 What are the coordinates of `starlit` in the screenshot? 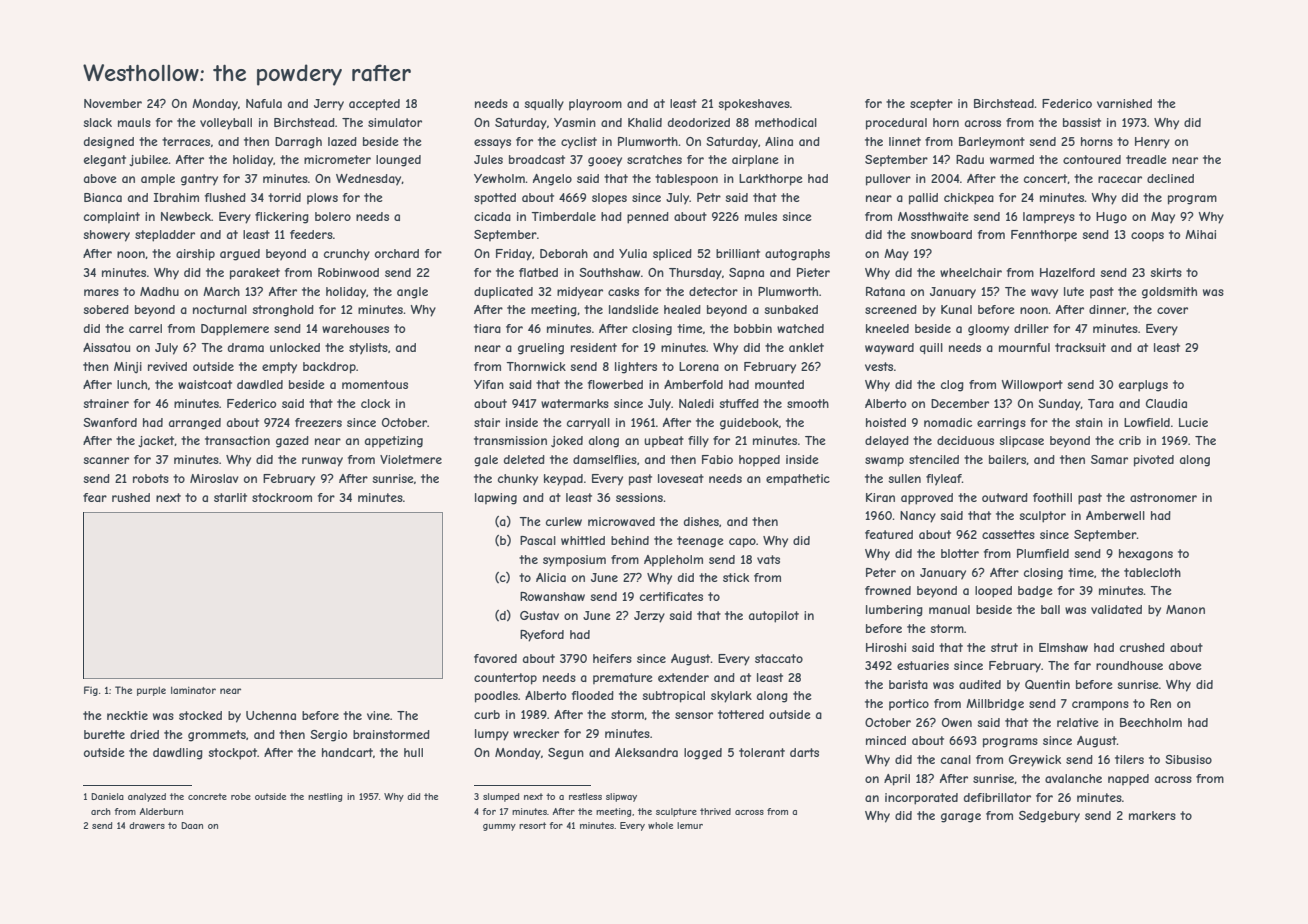 It's located at (230, 497).
